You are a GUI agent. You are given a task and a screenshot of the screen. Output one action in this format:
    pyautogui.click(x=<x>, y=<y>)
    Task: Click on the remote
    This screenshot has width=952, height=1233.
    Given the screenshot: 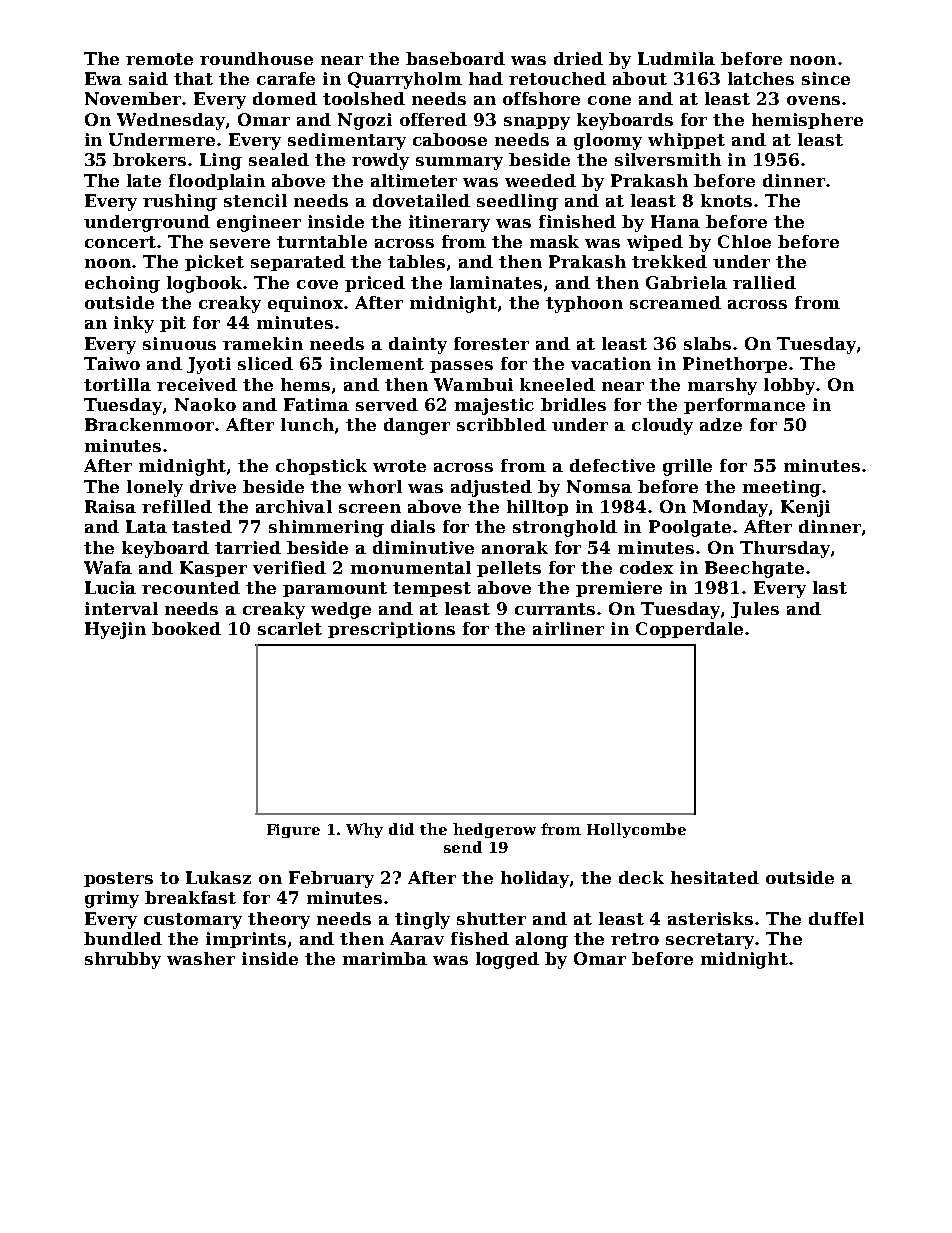 What is the action you would take?
    pyautogui.click(x=159, y=59)
